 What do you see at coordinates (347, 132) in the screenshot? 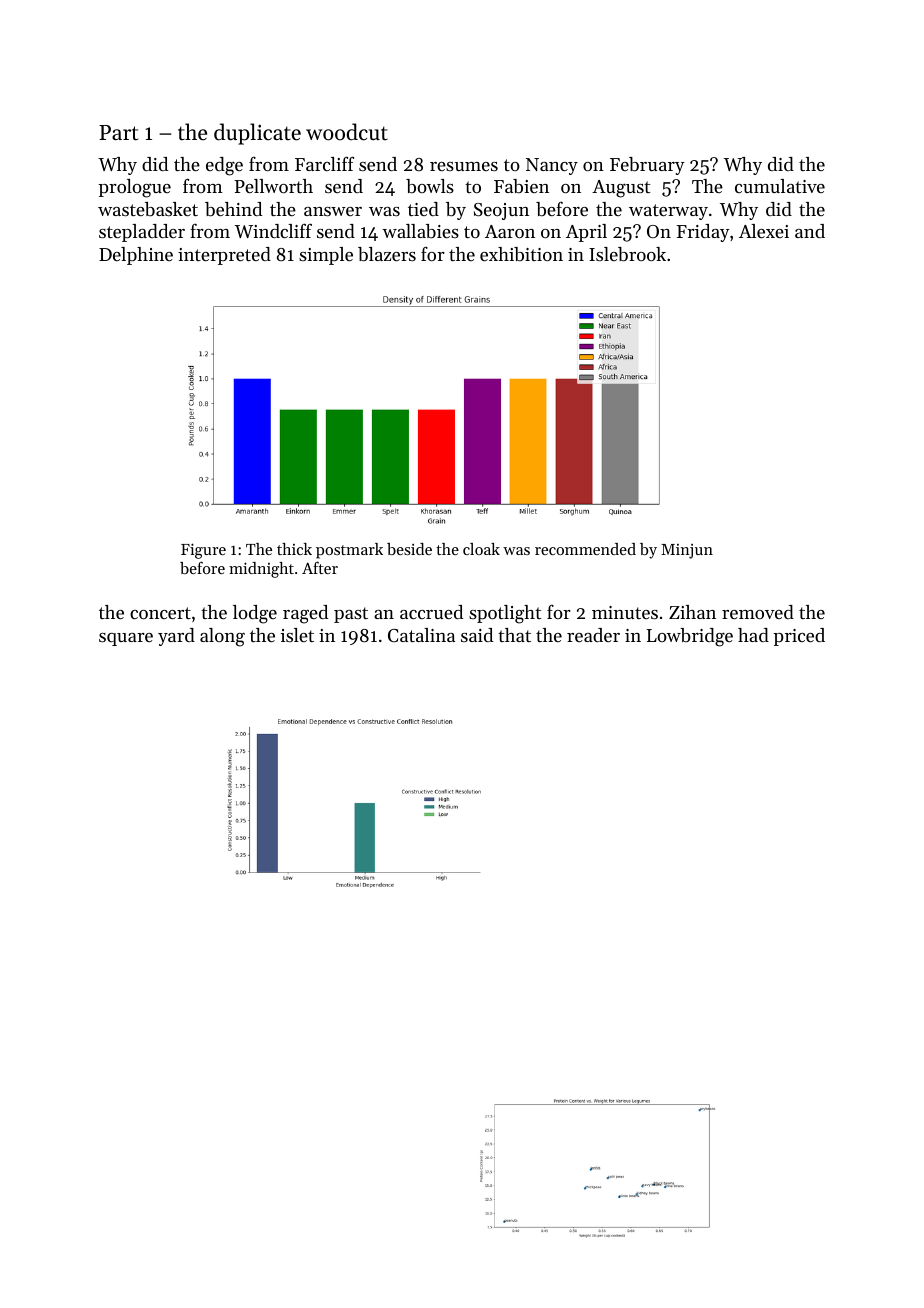
I see `woodcut` at bounding box center [347, 132].
